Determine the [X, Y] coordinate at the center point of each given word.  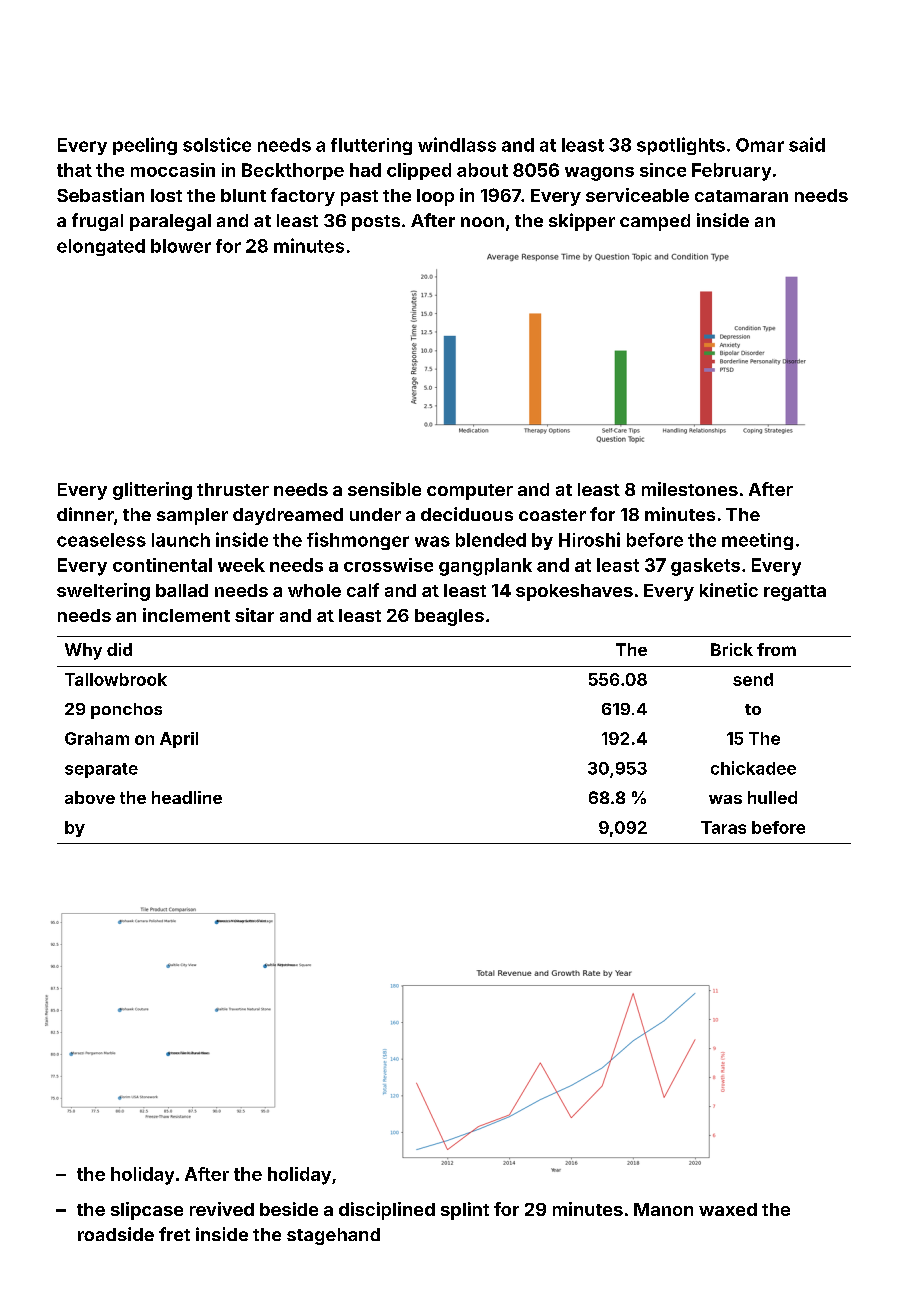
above [90, 797]
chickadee [753, 768]
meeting [757, 541]
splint [465, 1211]
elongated [101, 247]
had [365, 170]
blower [181, 246]
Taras [723, 827]
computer [470, 492]
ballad [182, 590]
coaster [552, 515]
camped [655, 222]
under [375, 514]
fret [174, 1234]
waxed [728, 1209]
